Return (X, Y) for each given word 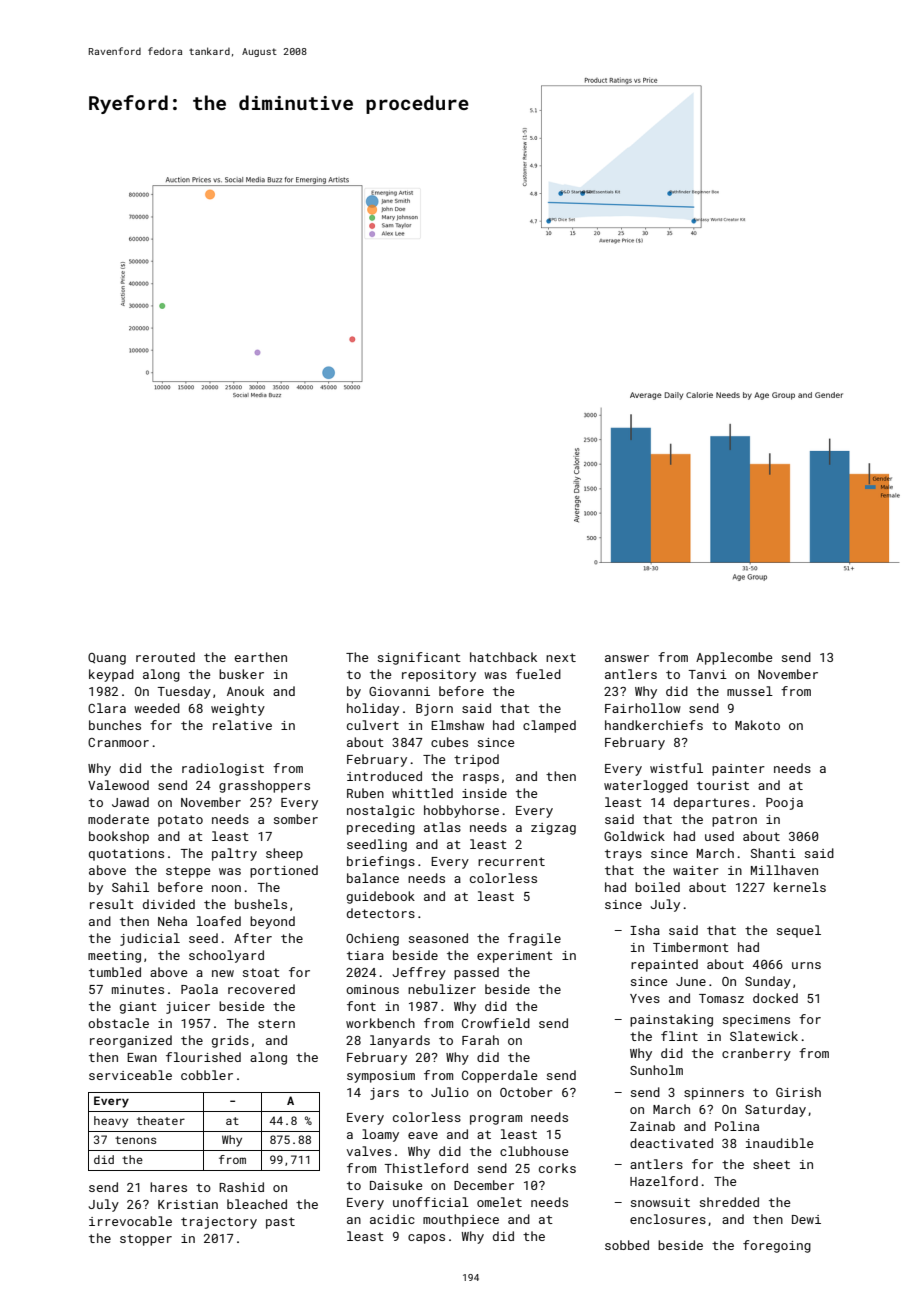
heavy (111, 1122)
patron (734, 821)
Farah (480, 1040)
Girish (798, 1092)
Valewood (118, 785)
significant (419, 658)
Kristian (188, 1204)
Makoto (757, 725)
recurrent (511, 861)
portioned (284, 871)
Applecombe (734, 658)
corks (557, 1168)
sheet (771, 1164)
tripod (476, 760)
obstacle (118, 1023)
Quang (107, 659)
